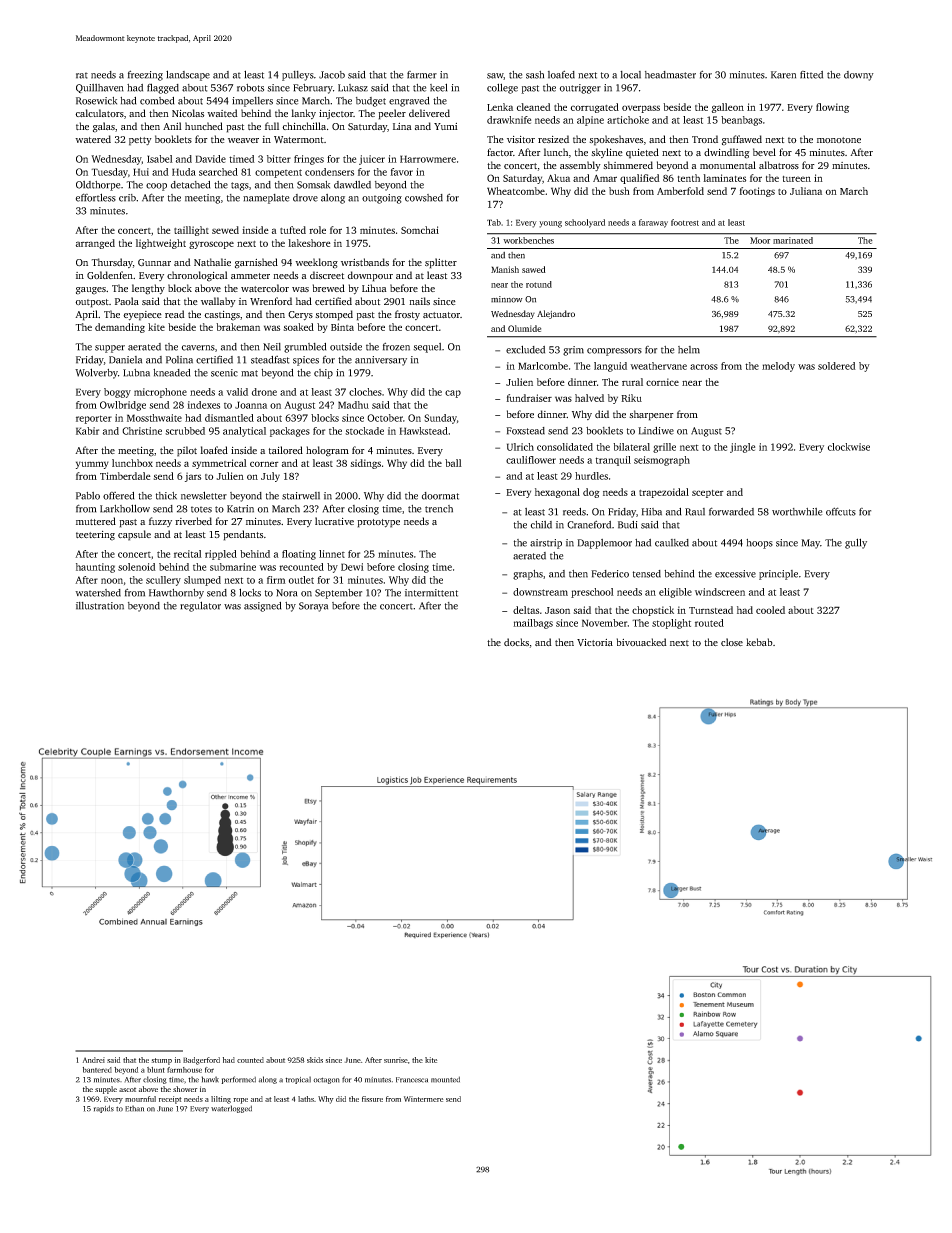 Image resolution: width=952 pixels, height=1233 pixels. What do you see at coordinates (134, 1108) in the screenshot?
I see `Ethan` at bounding box center [134, 1108].
